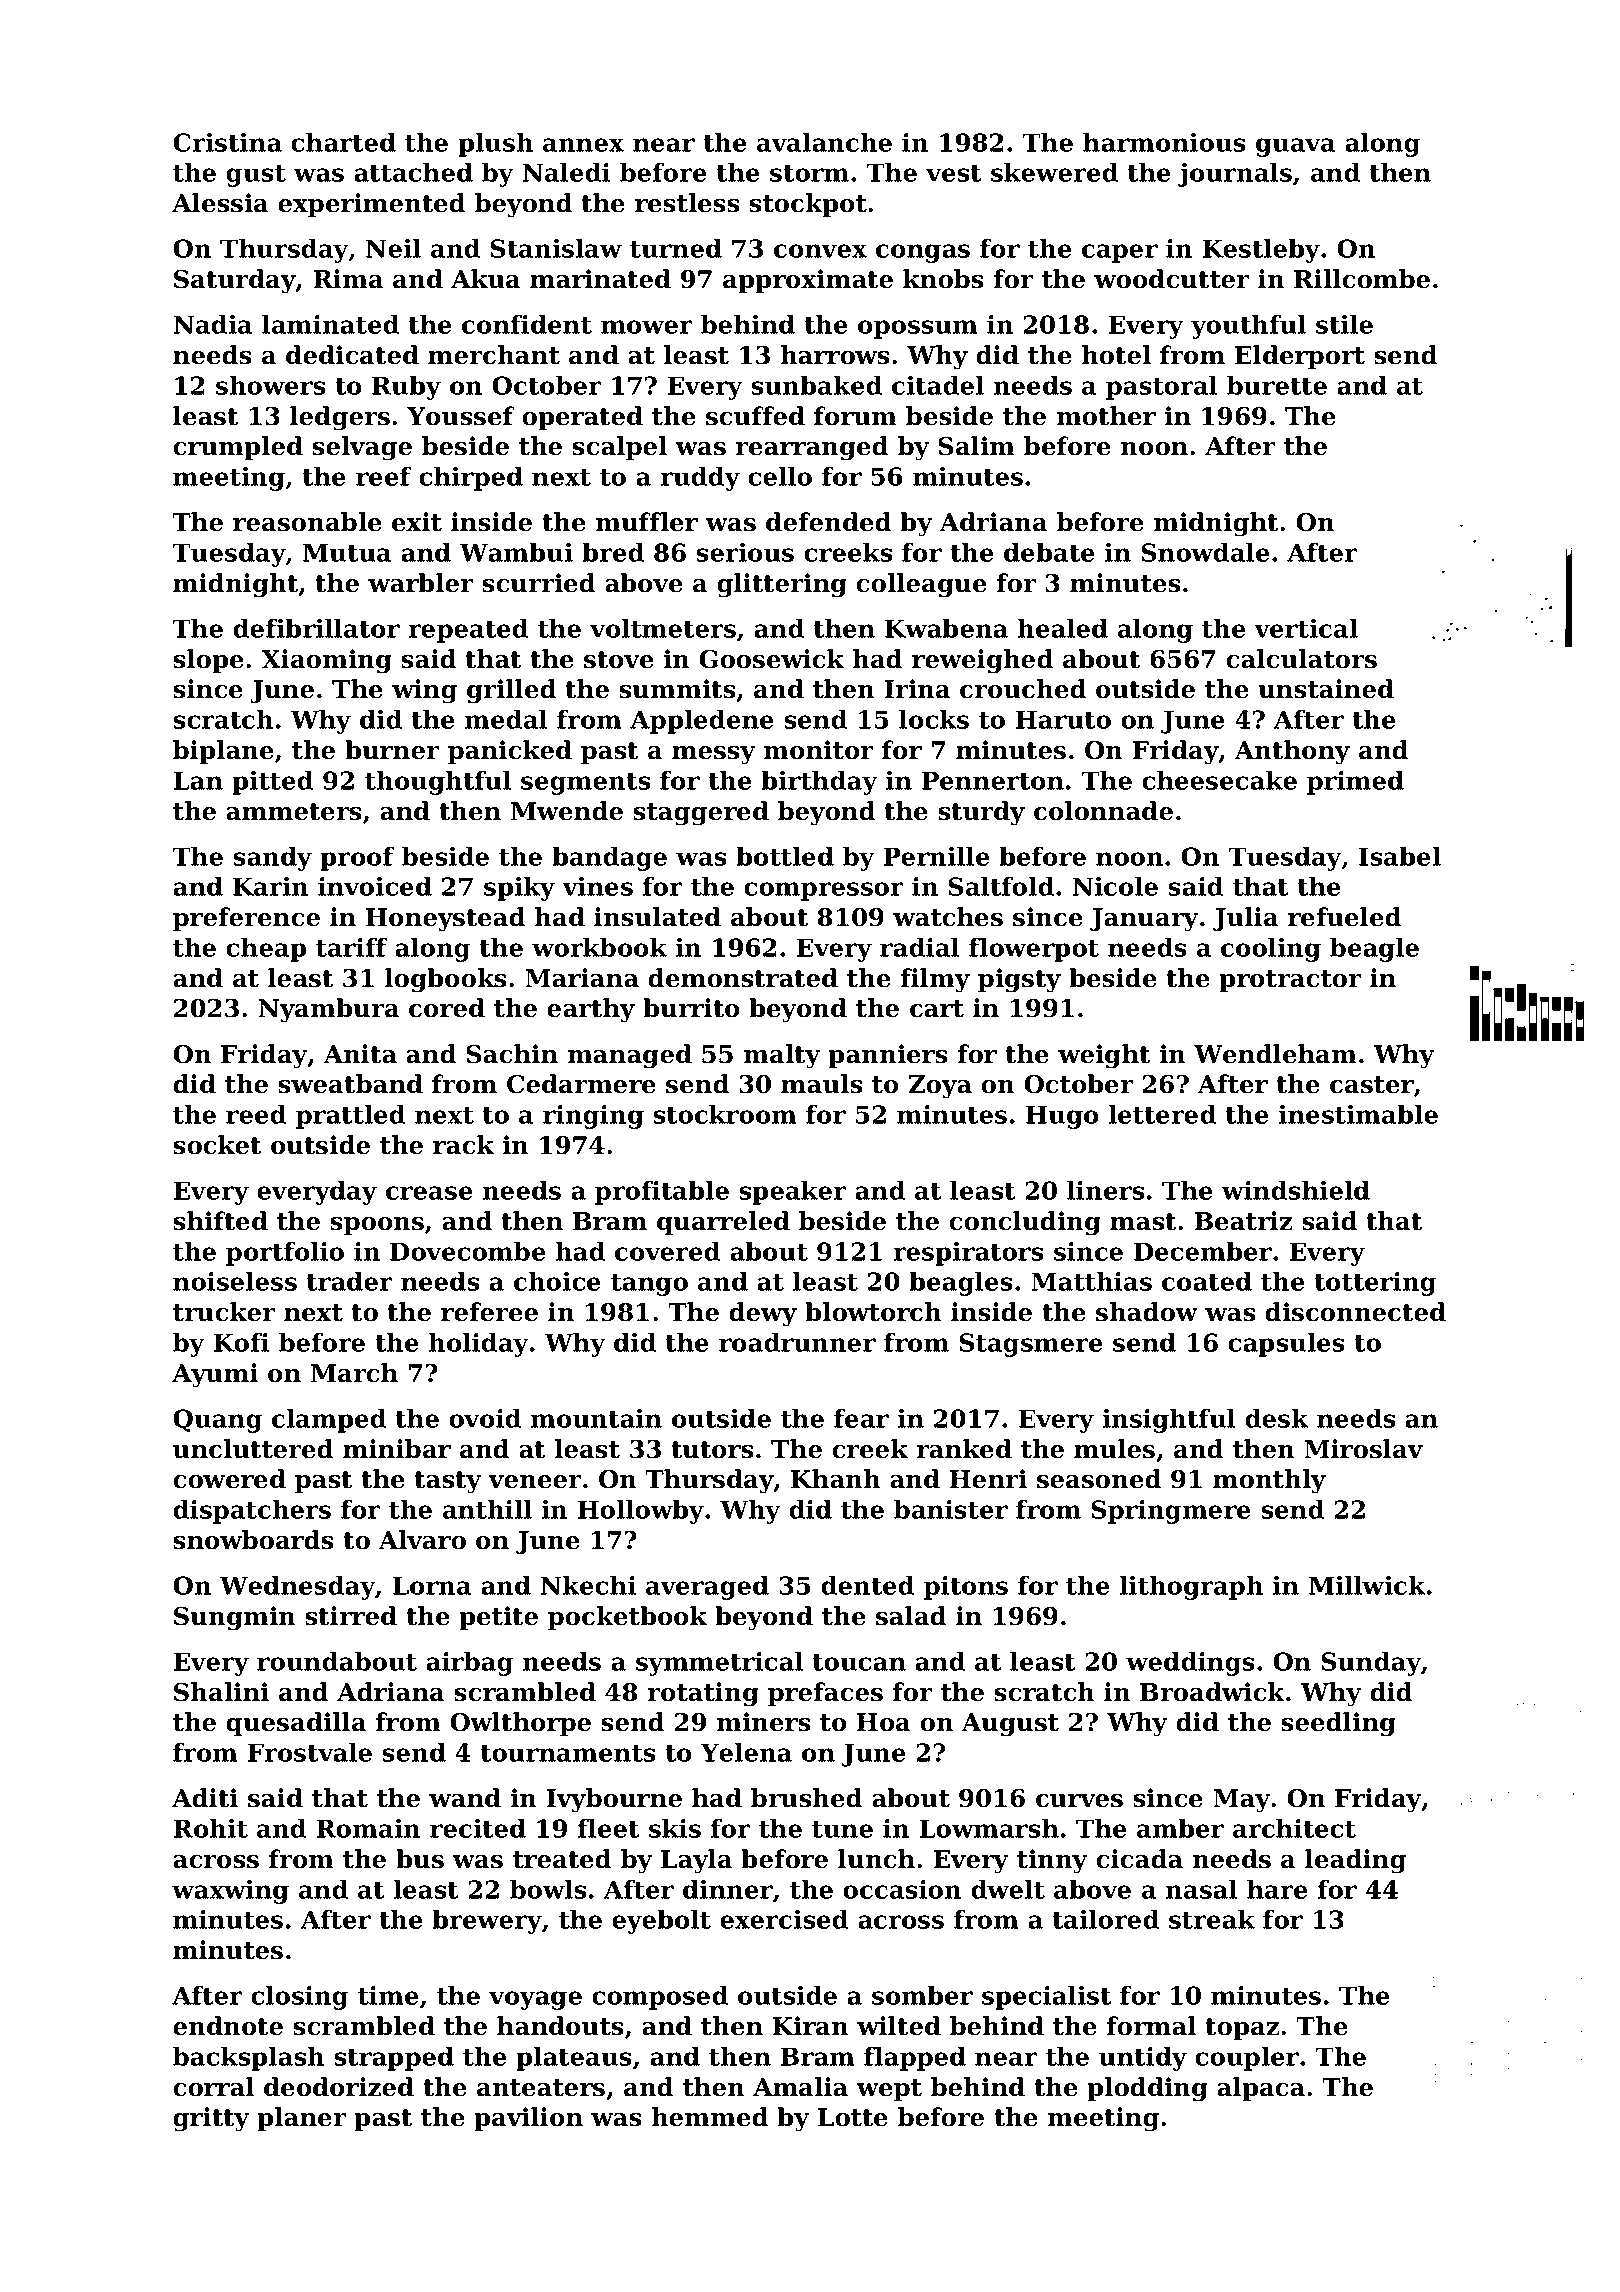 The width and height of the screenshot is (1620, 2292). I want to click on rearranged, so click(812, 448).
